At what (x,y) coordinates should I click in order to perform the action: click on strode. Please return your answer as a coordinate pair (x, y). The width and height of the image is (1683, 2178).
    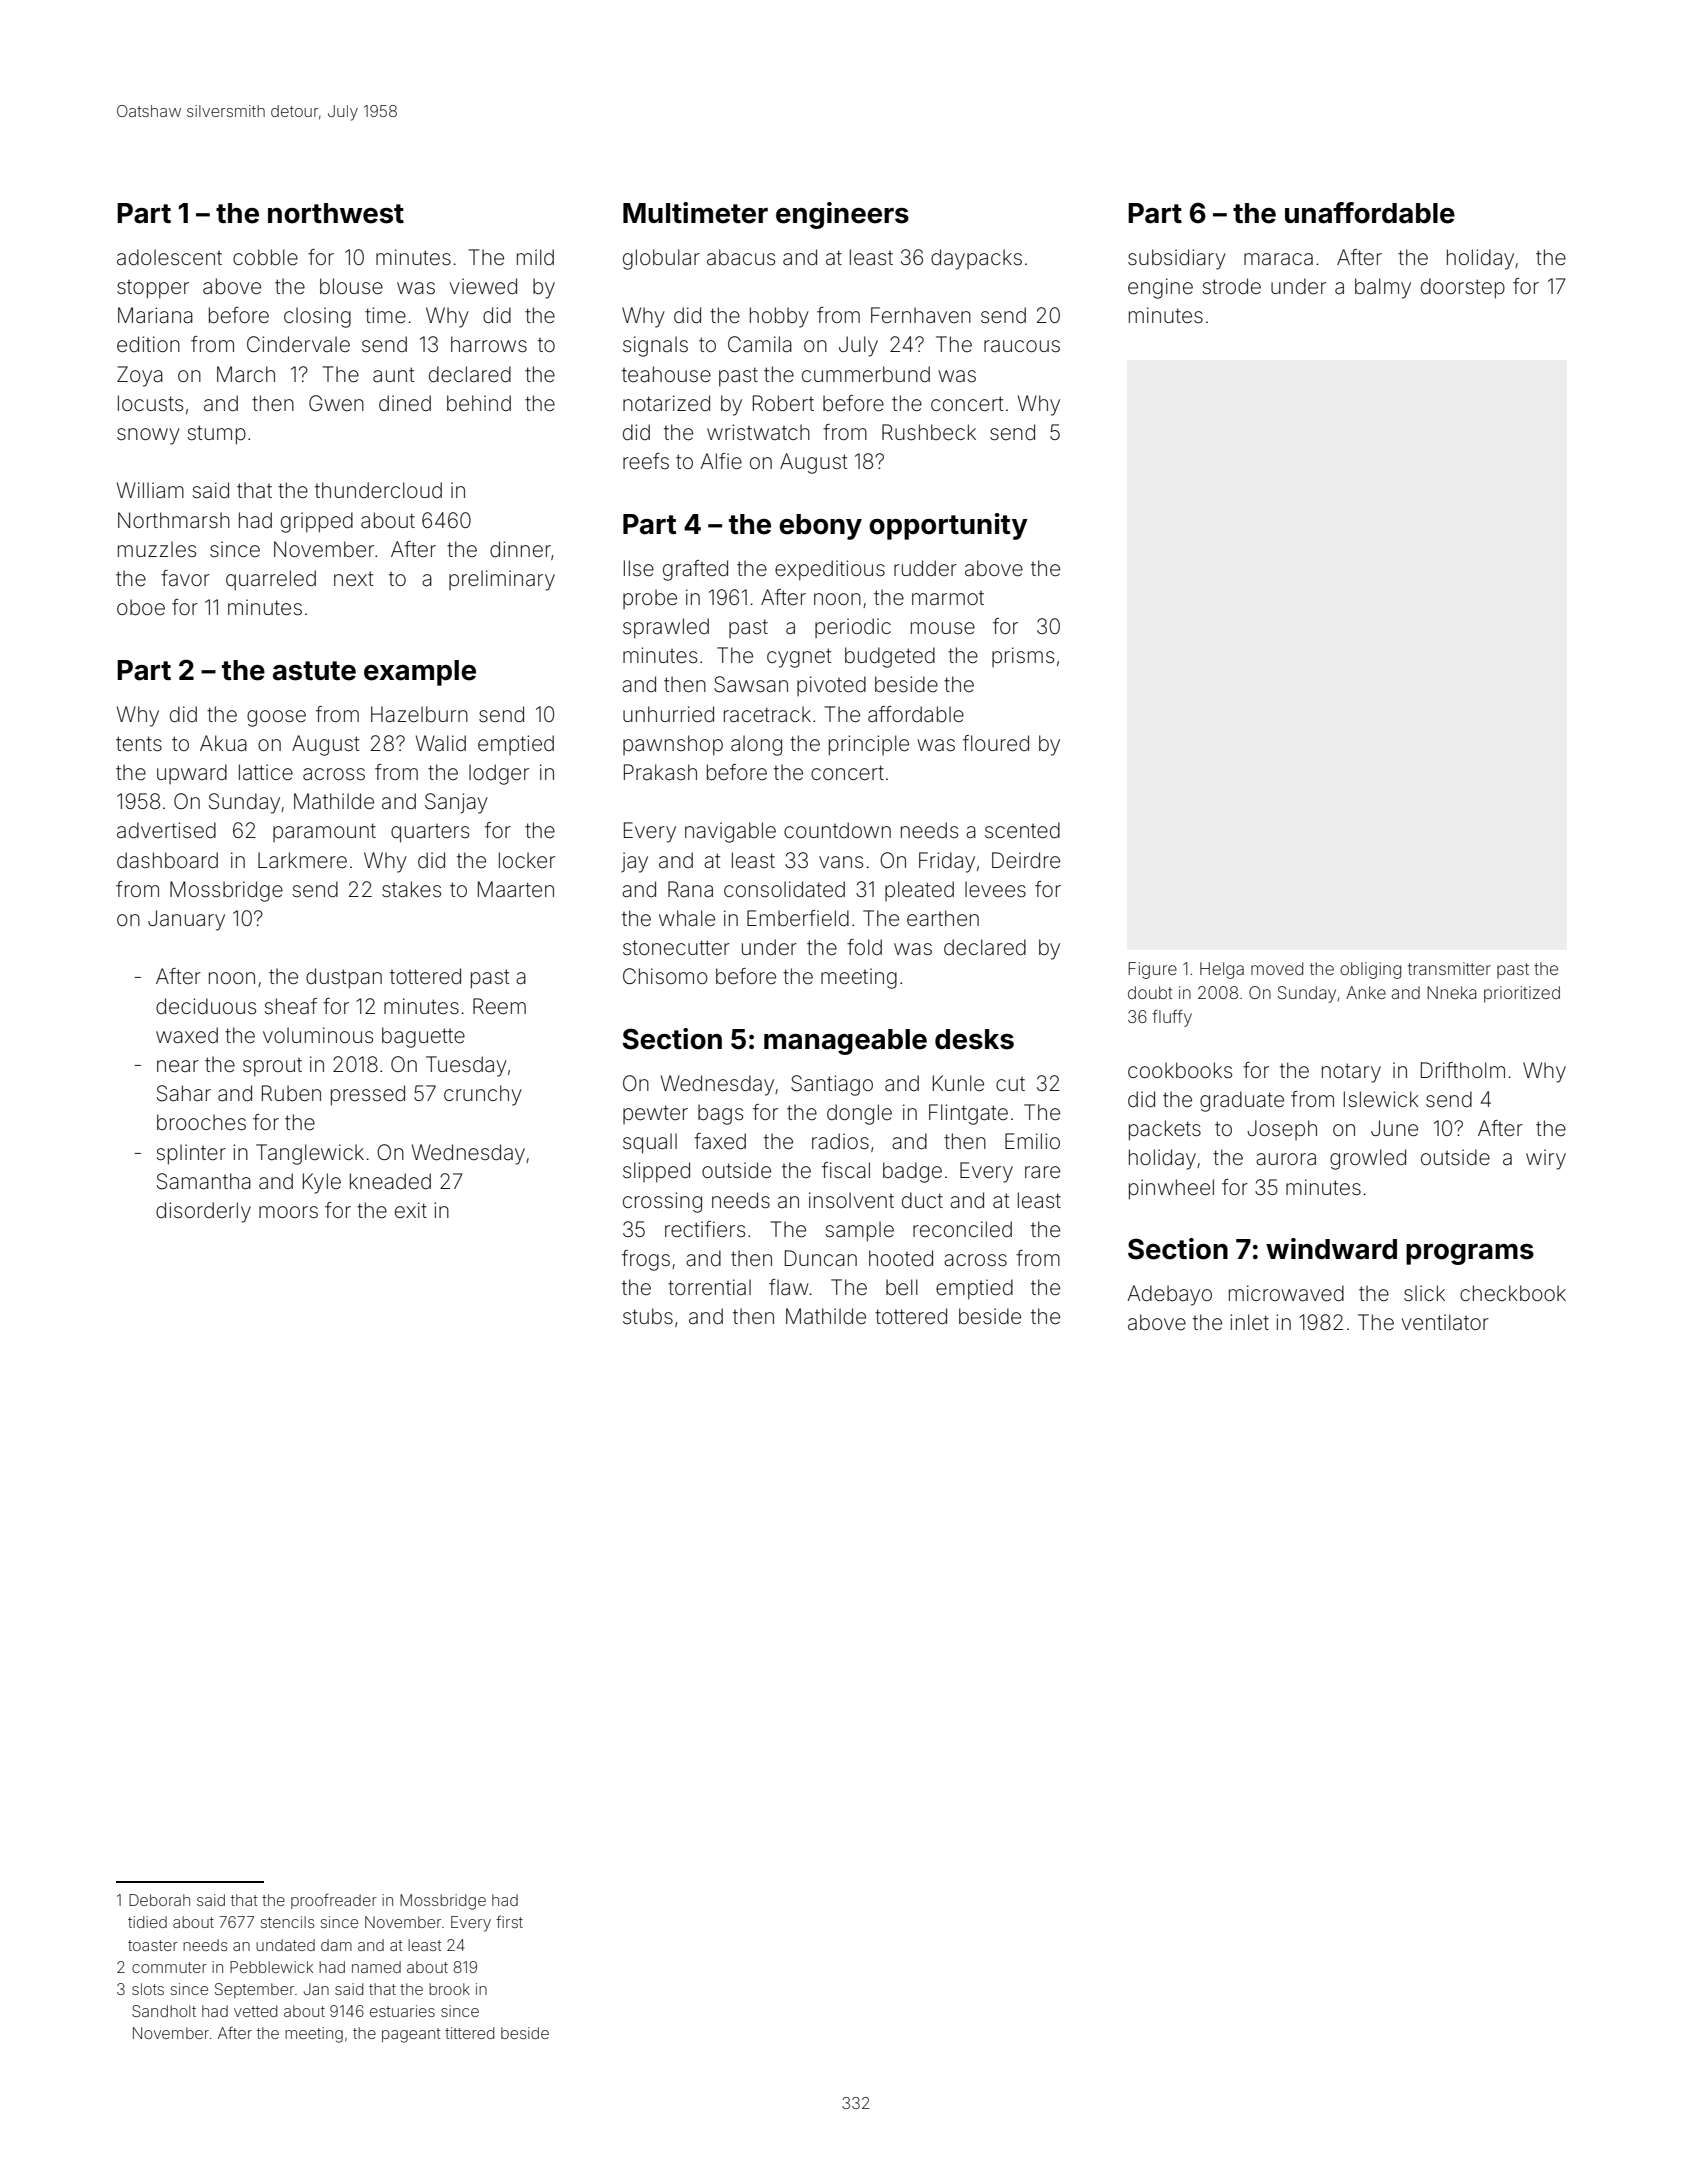
    Looking at the image, I should click on (1232, 286).
